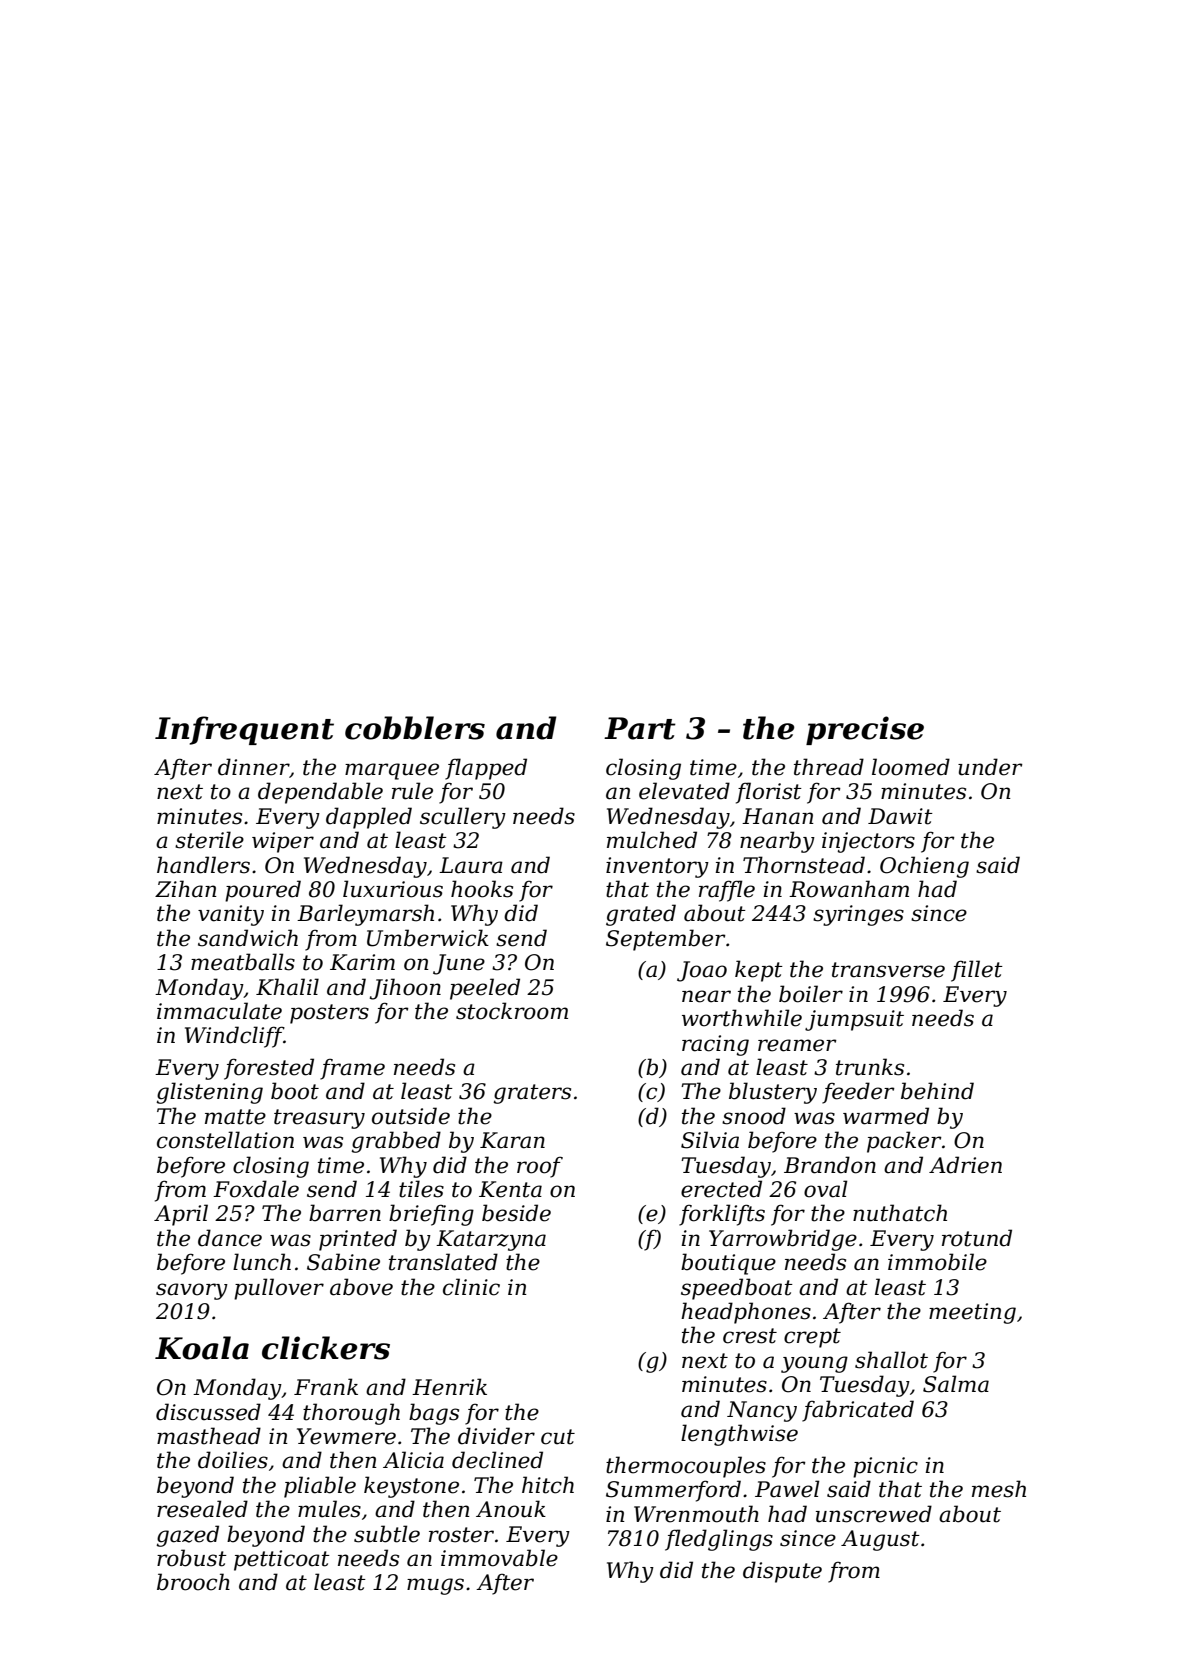 Image resolution: width=1185 pixels, height=1676 pixels. What do you see at coordinates (956, 1384) in the image?
I see `Salma` at bounding box center [956, 1384].
